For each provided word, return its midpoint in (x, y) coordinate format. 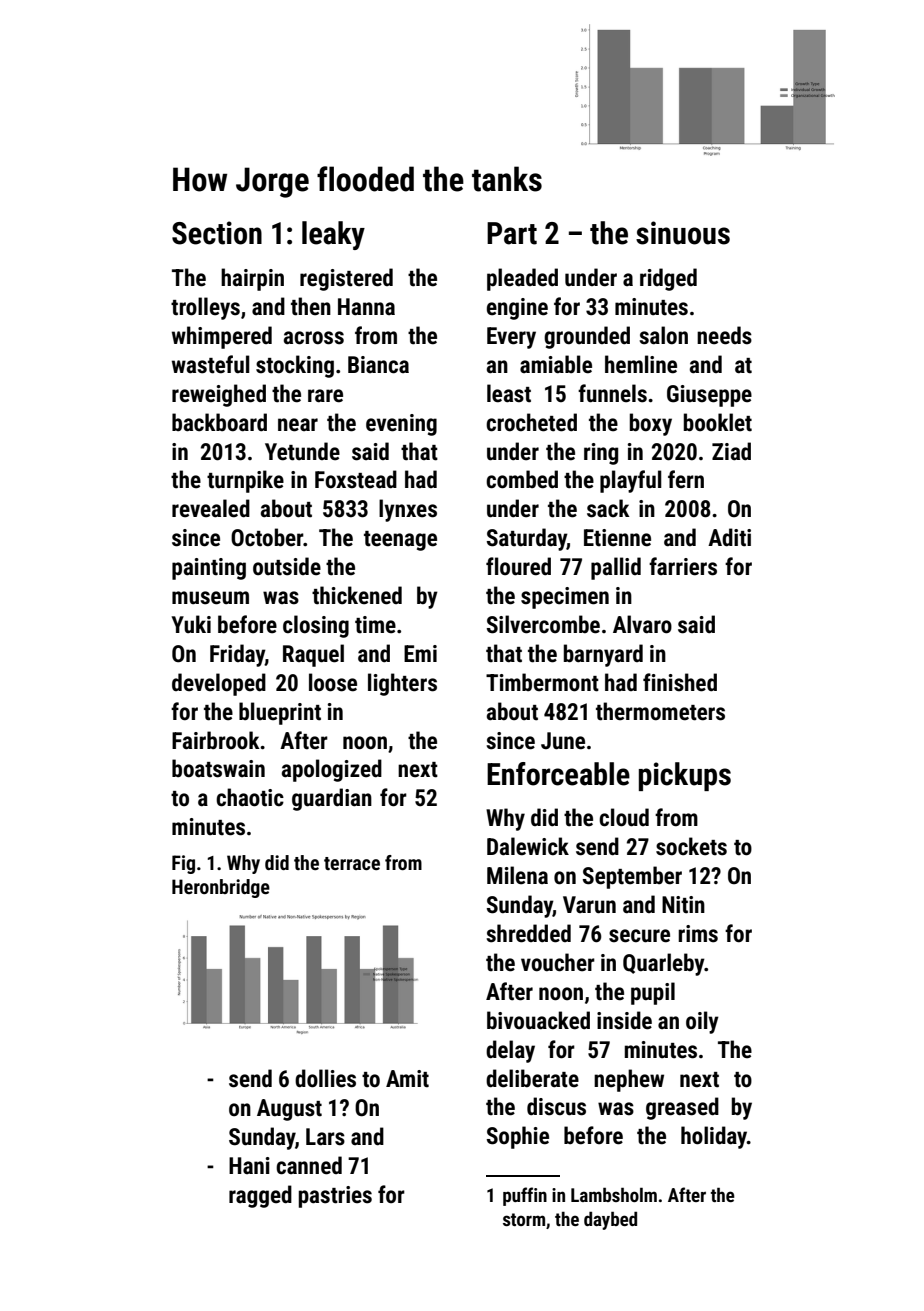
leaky (333, 235)
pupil (653, 993)
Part (512, 233)
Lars (325, 1137)
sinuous (683, 233)
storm (524, 1219)
